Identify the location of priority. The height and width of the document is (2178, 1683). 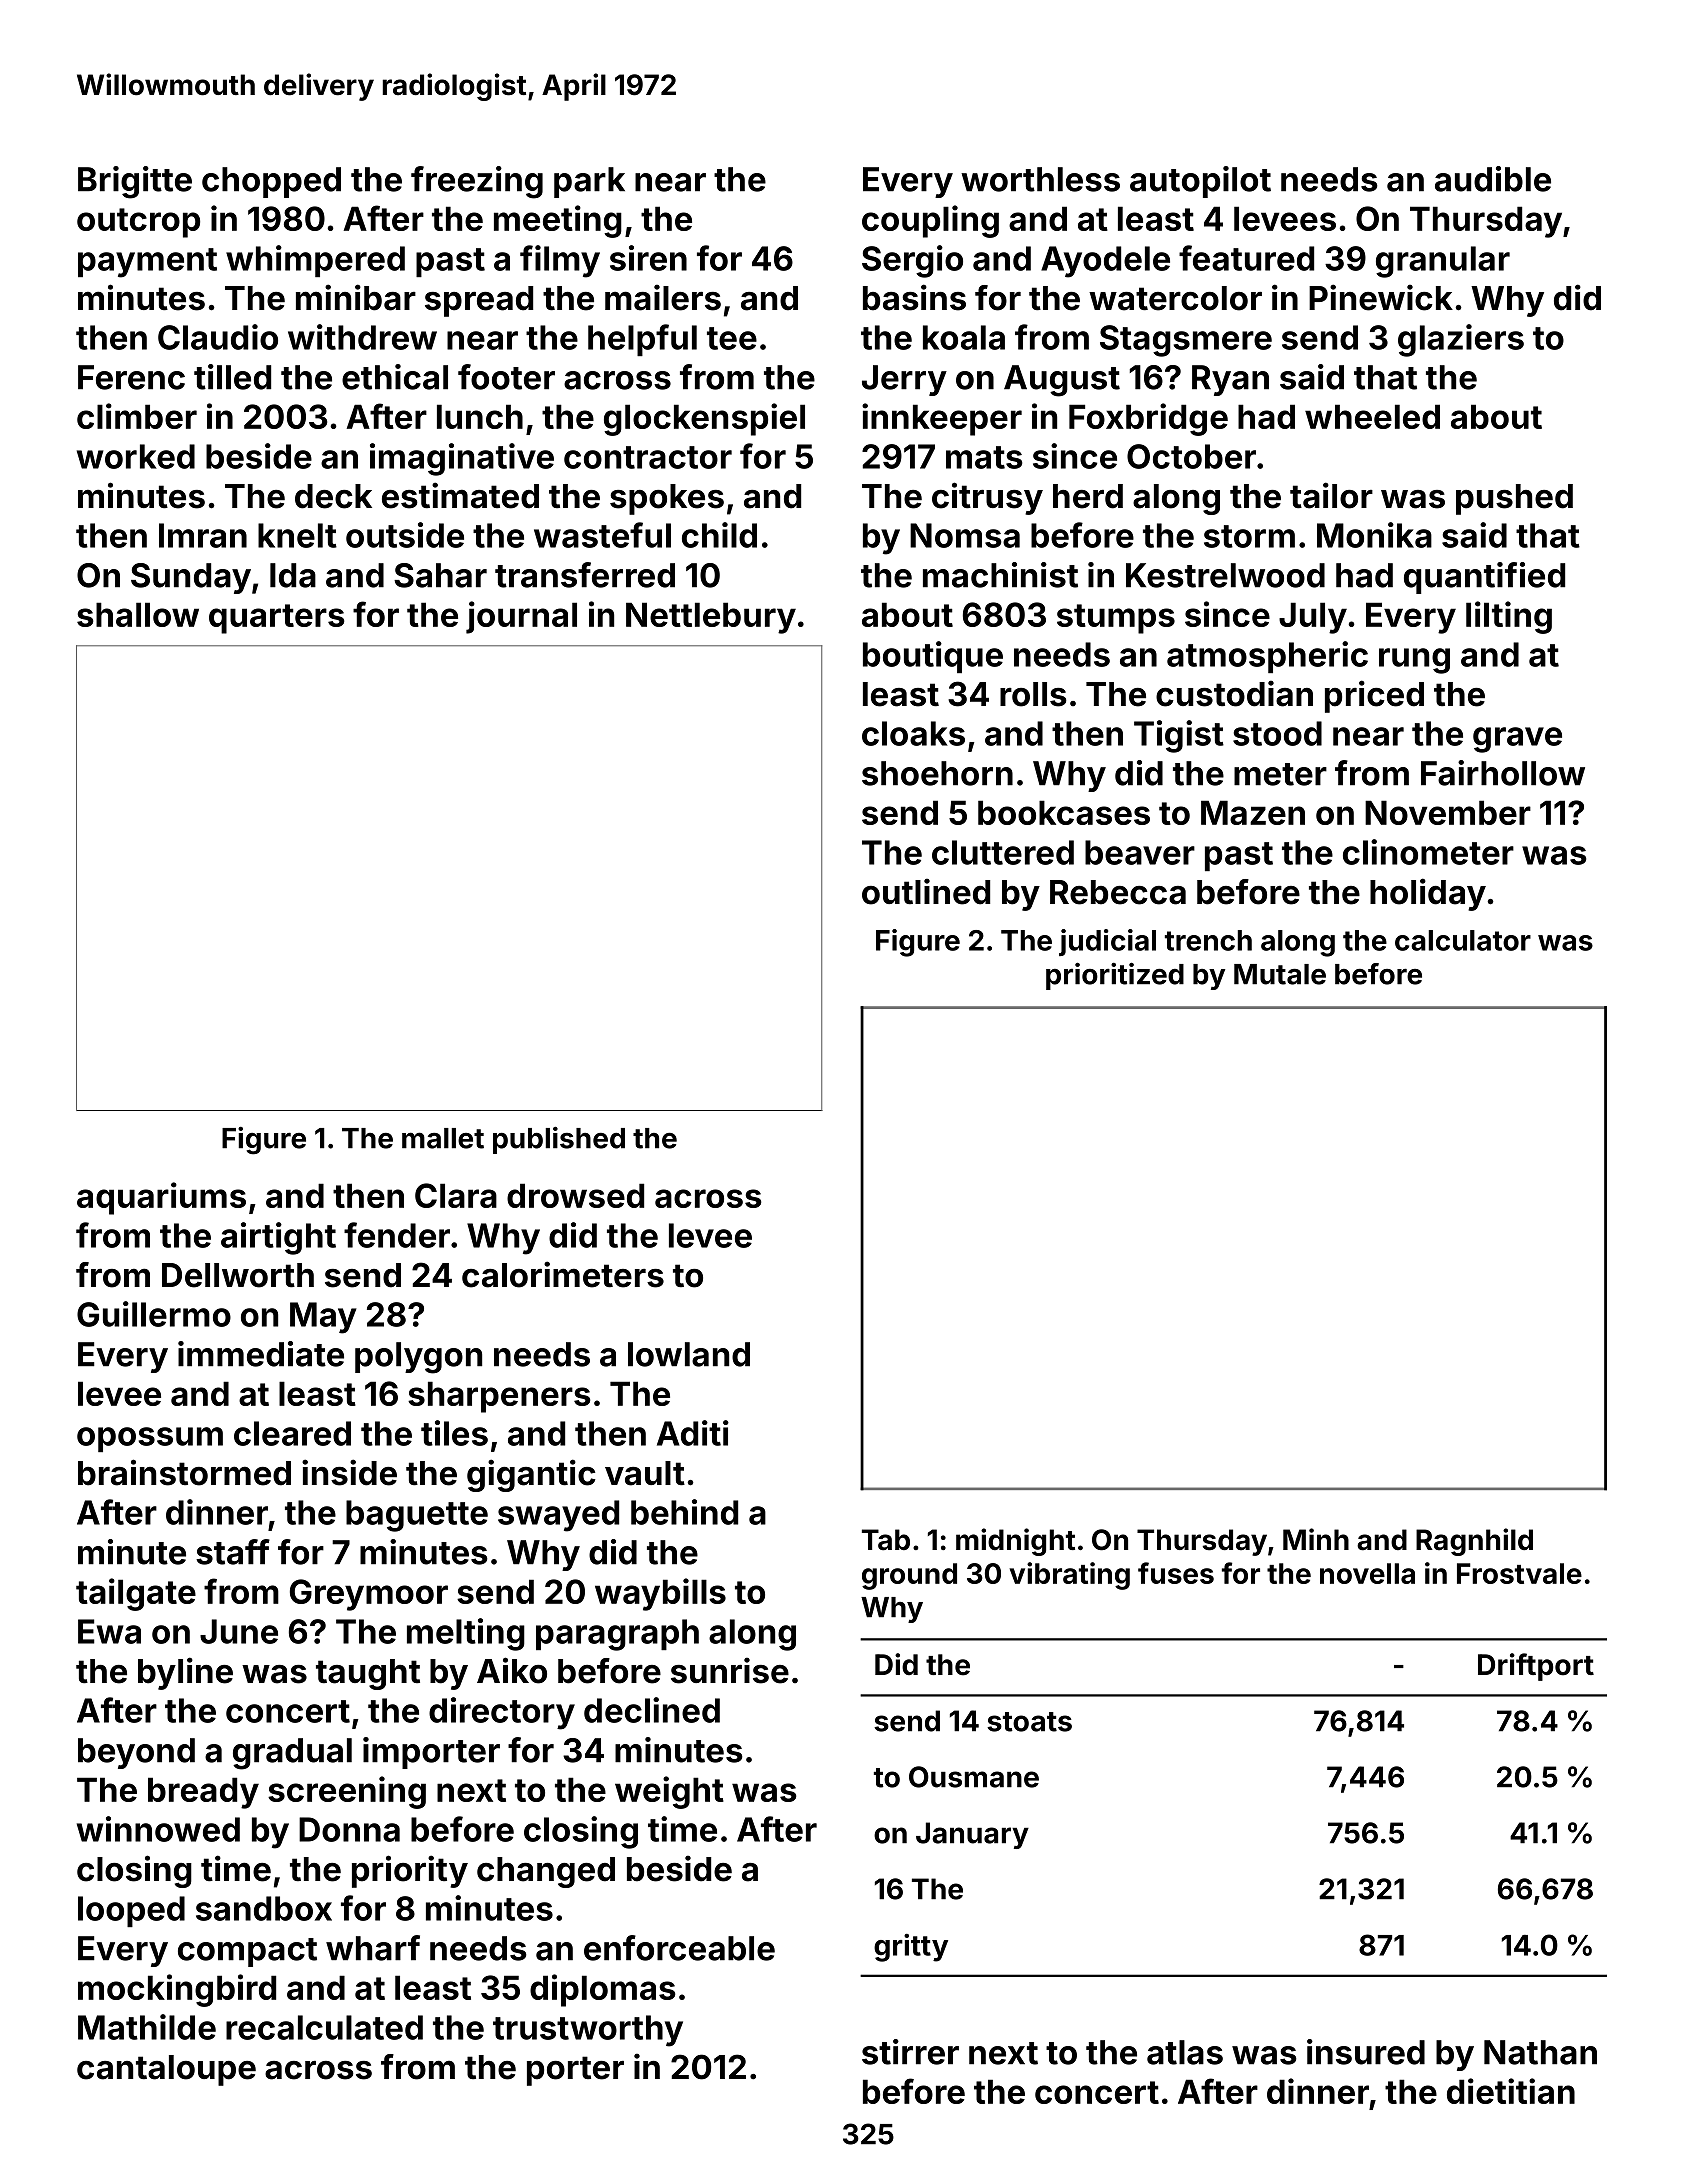
(410, 1871).
